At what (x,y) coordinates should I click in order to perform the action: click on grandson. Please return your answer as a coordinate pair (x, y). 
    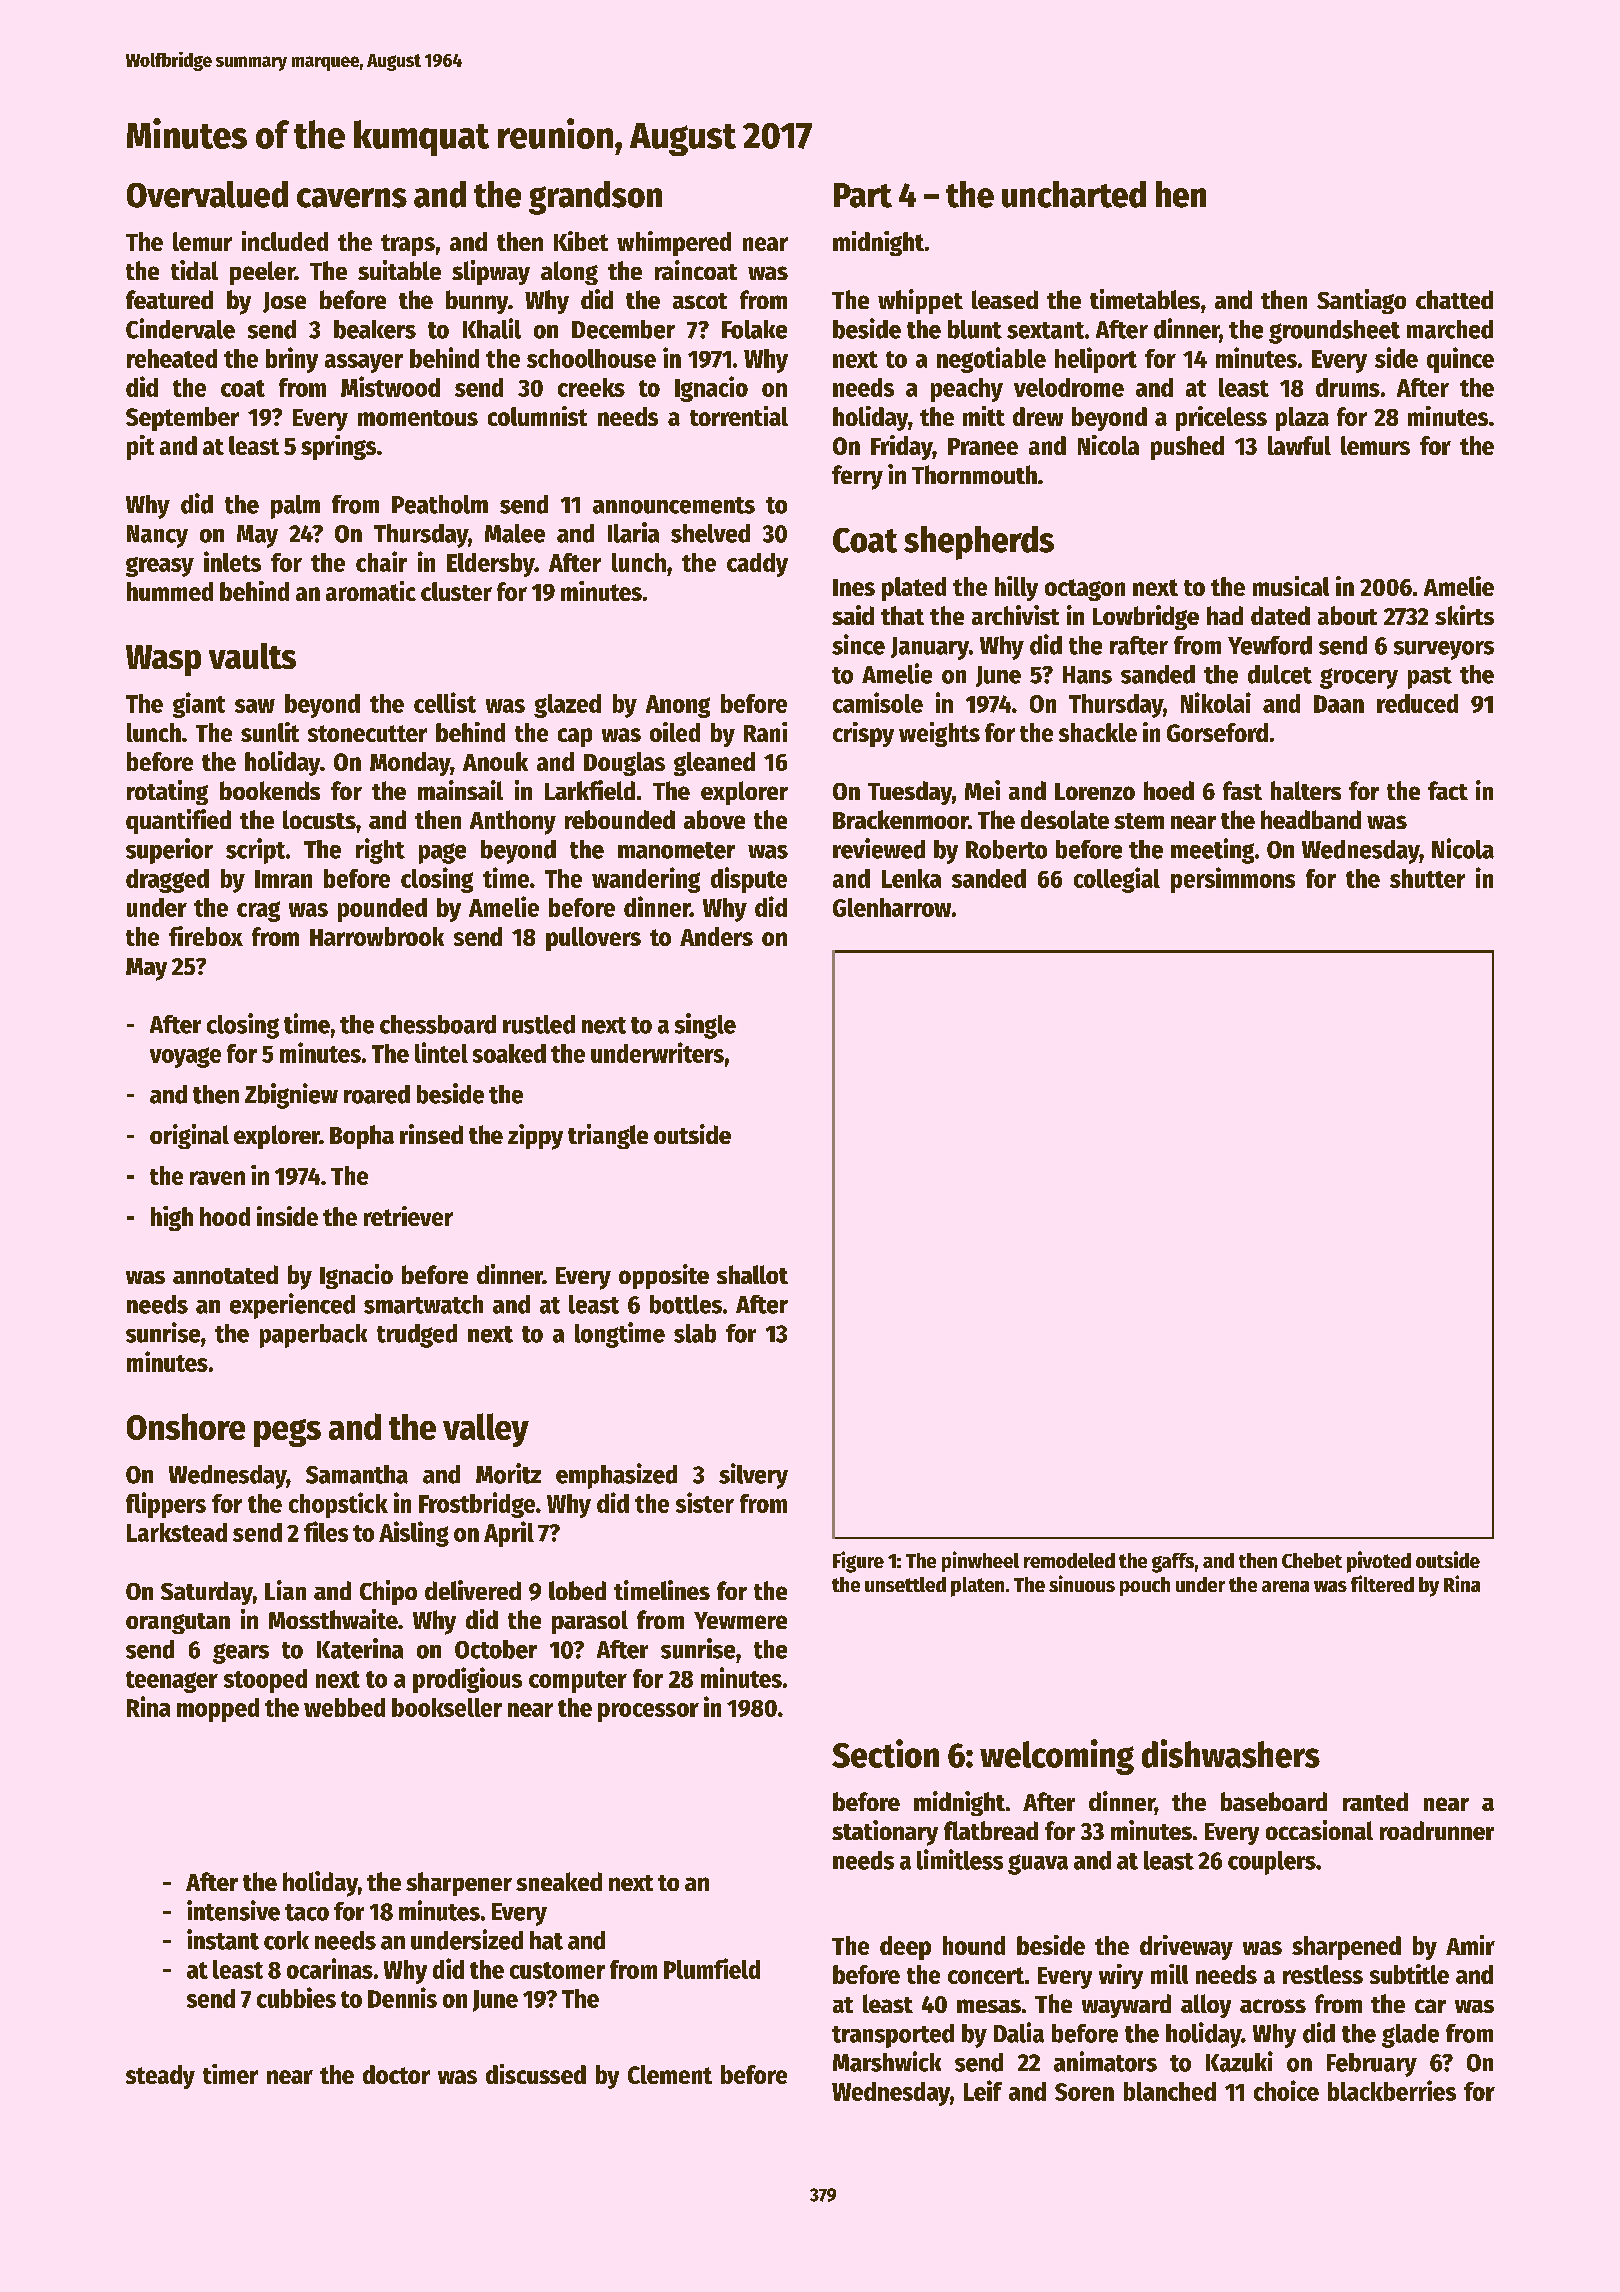
    Looking at the image, I should click on (595, 198).
